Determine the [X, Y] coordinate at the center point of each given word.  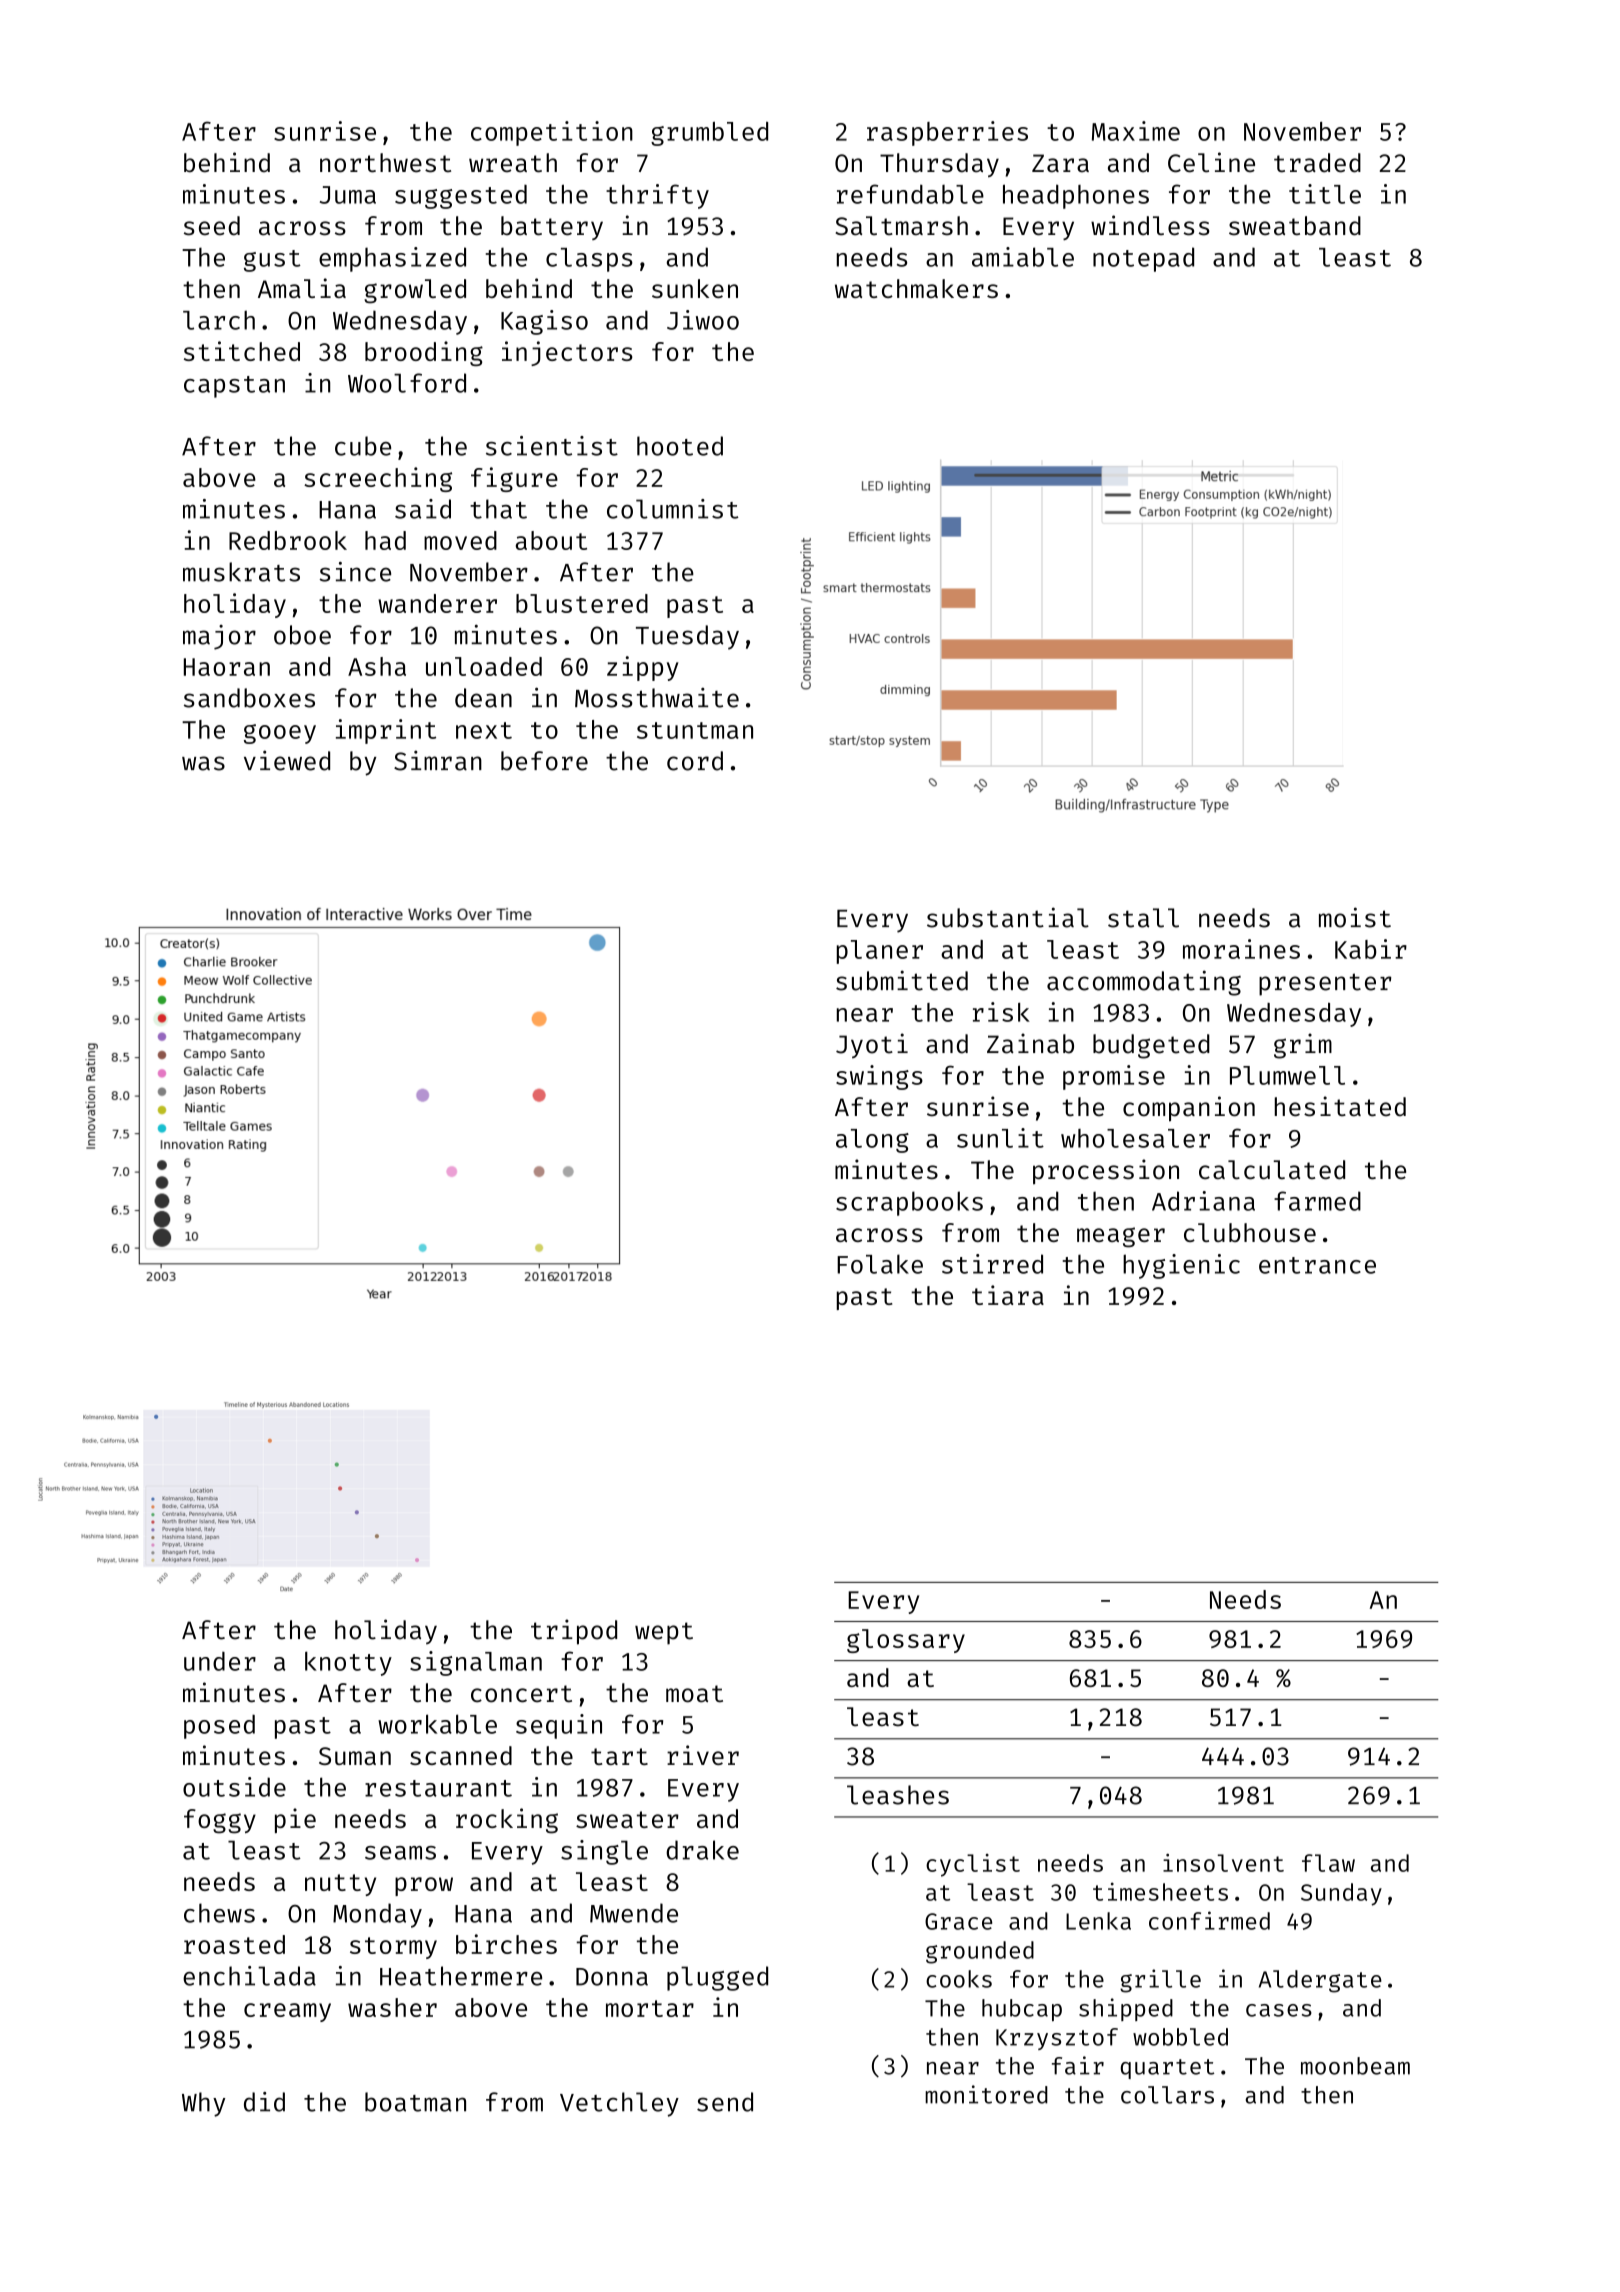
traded [1317, 163]
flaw [1328, 1863]
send [725, 2102]
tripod [574, 1632]
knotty [348, 1663]
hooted [680, 446]
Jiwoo [703, 320]
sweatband [1295, 226]
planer [880, 952]
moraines [1241, 949]
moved [460, 540]
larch [219, 320]
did [264, 2102]
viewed [287, 760]
